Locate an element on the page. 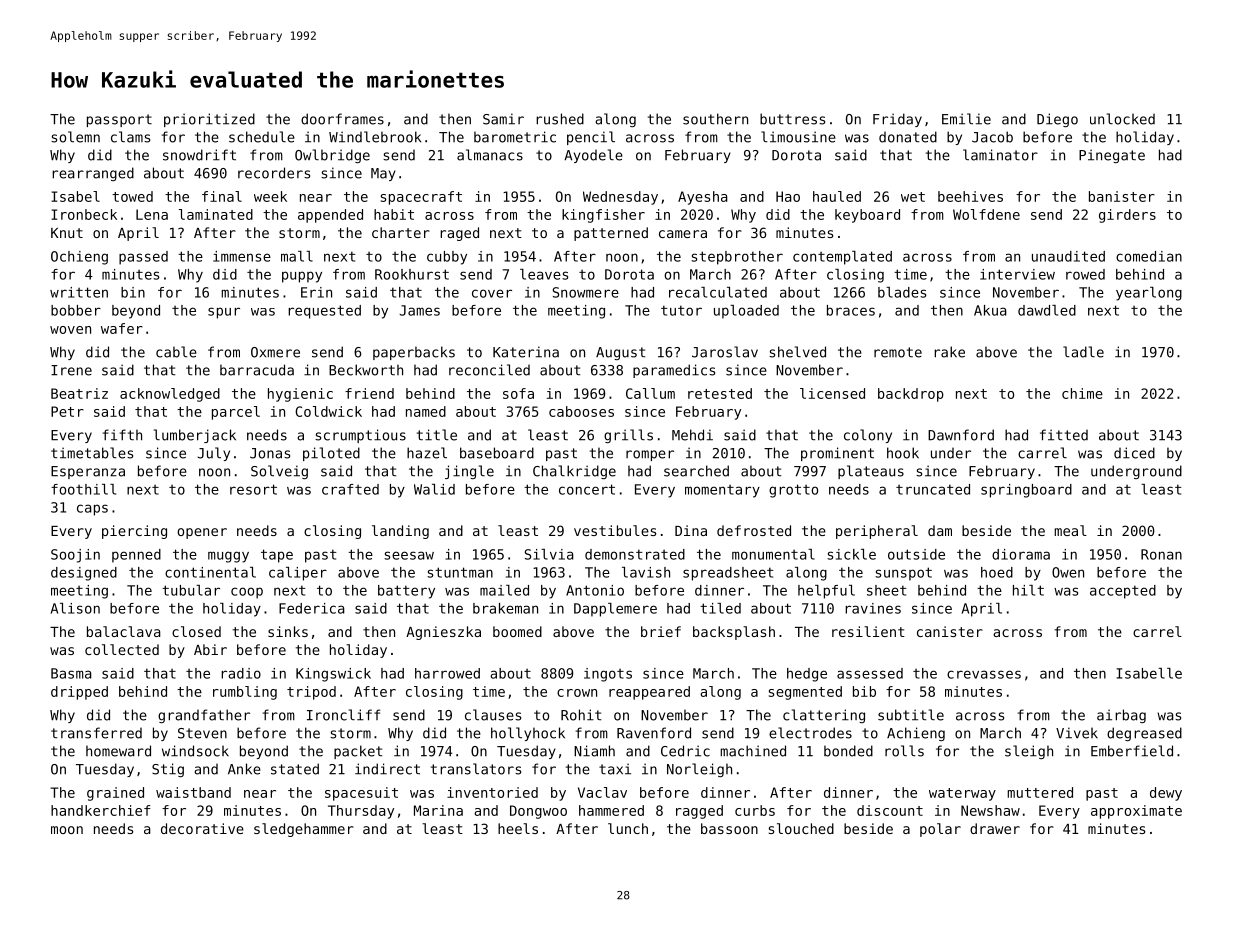  ladle is located at coordinates (1083, 352).
